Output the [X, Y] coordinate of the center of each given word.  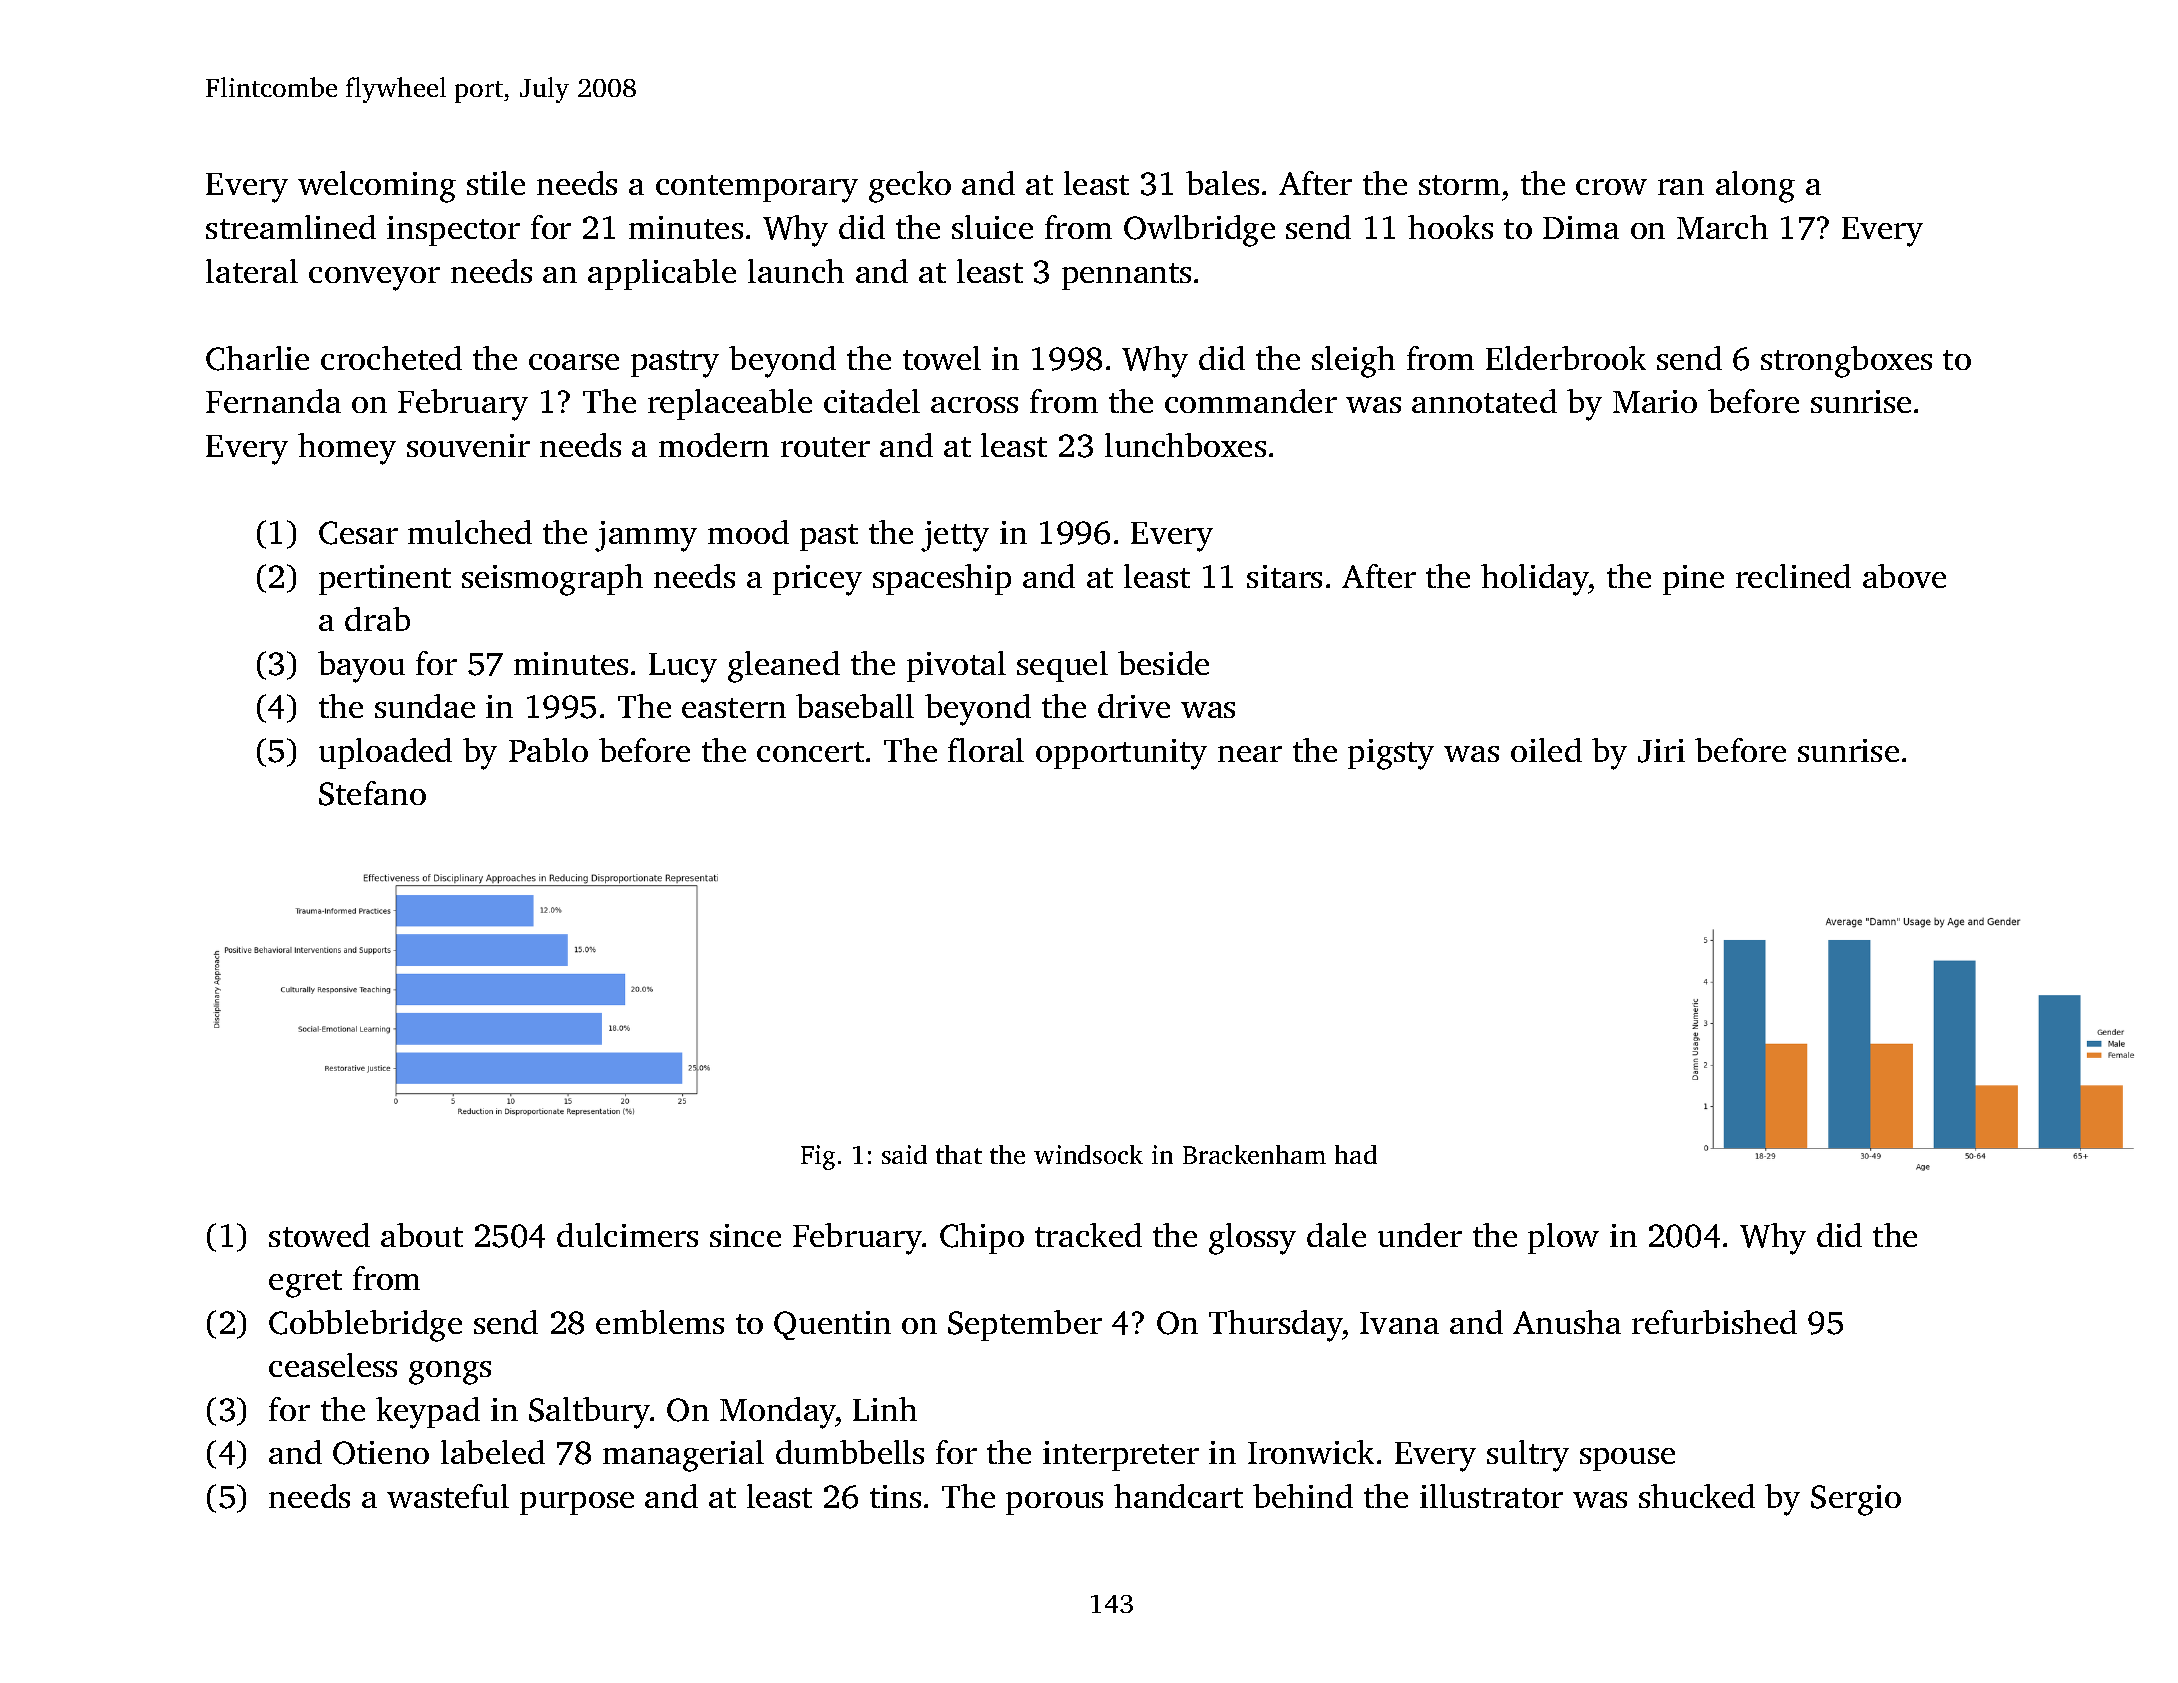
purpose [577, 1503]
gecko [910, 187]
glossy [1252, 1239]
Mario [1655, 401]
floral [986, 750]
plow [1563, 1238]
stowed [319, 1235]
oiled [1546, 750]
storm [1459, 185]
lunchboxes [1185, 445]
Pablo [548, 750]
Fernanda [273, 401]
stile [496, 183]
